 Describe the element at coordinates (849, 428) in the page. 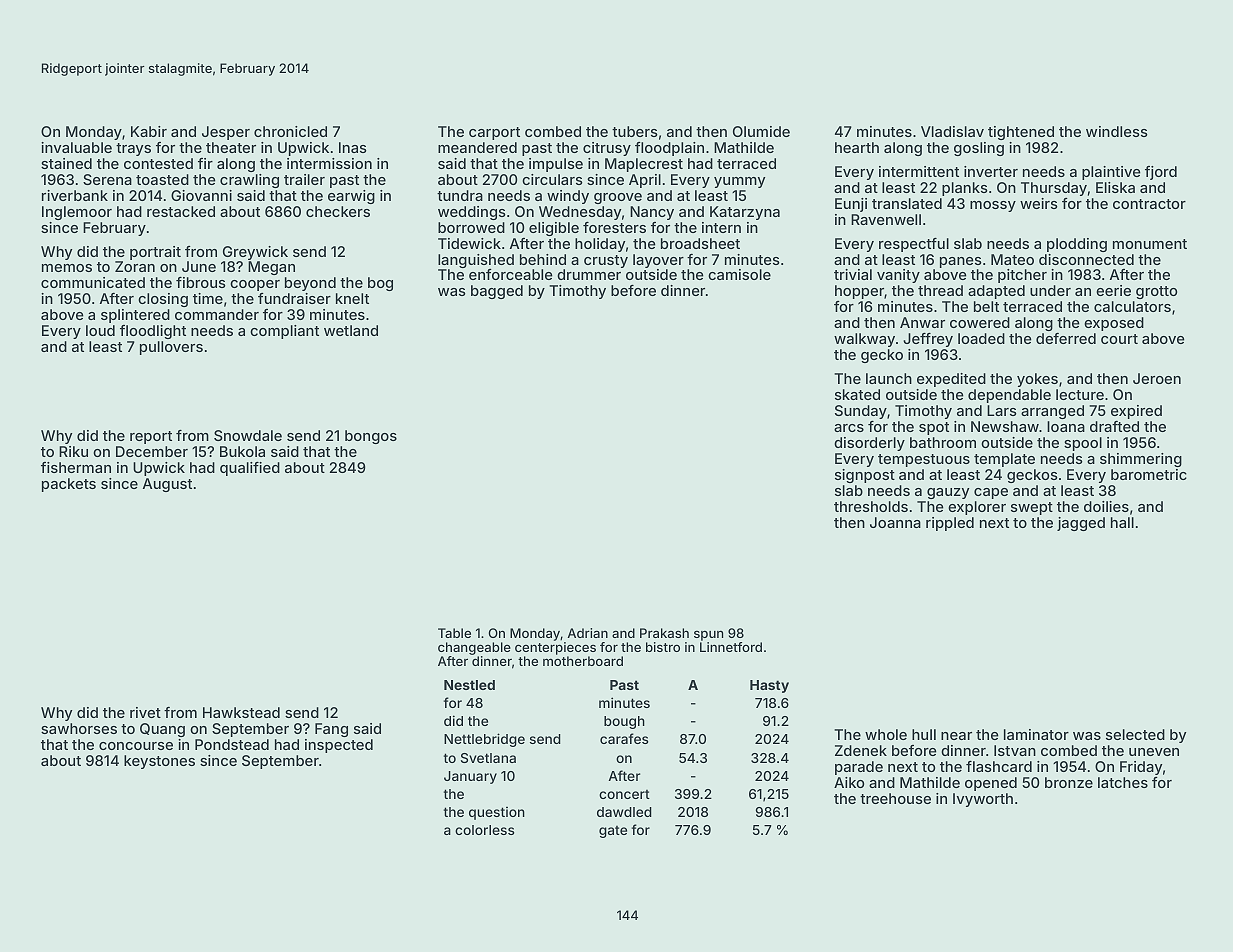

I see `arcs` at that location.
